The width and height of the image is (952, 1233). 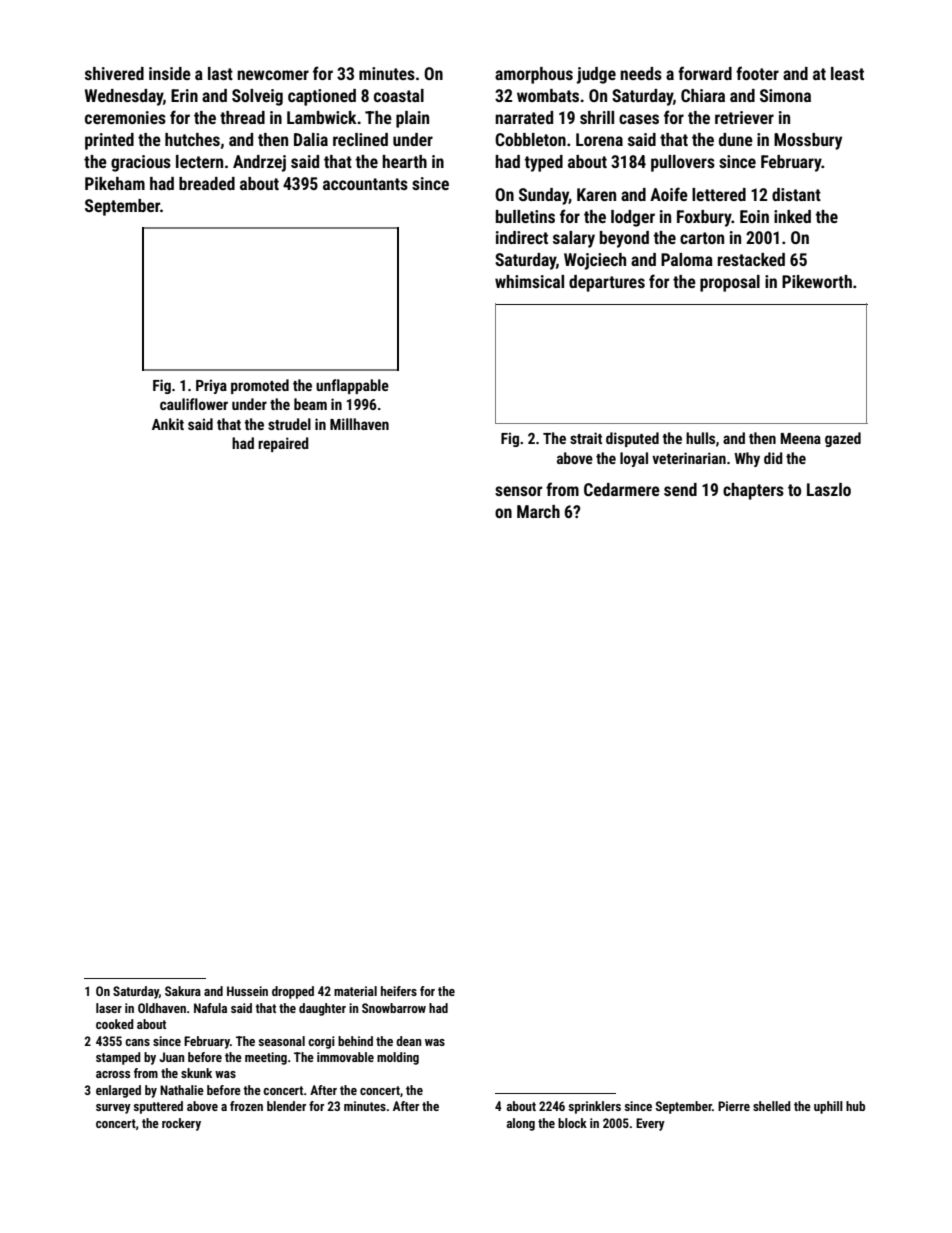 What do you see at coordinates (796, 194) in the image?
I see `distant` at bounding box center [796, 194].
